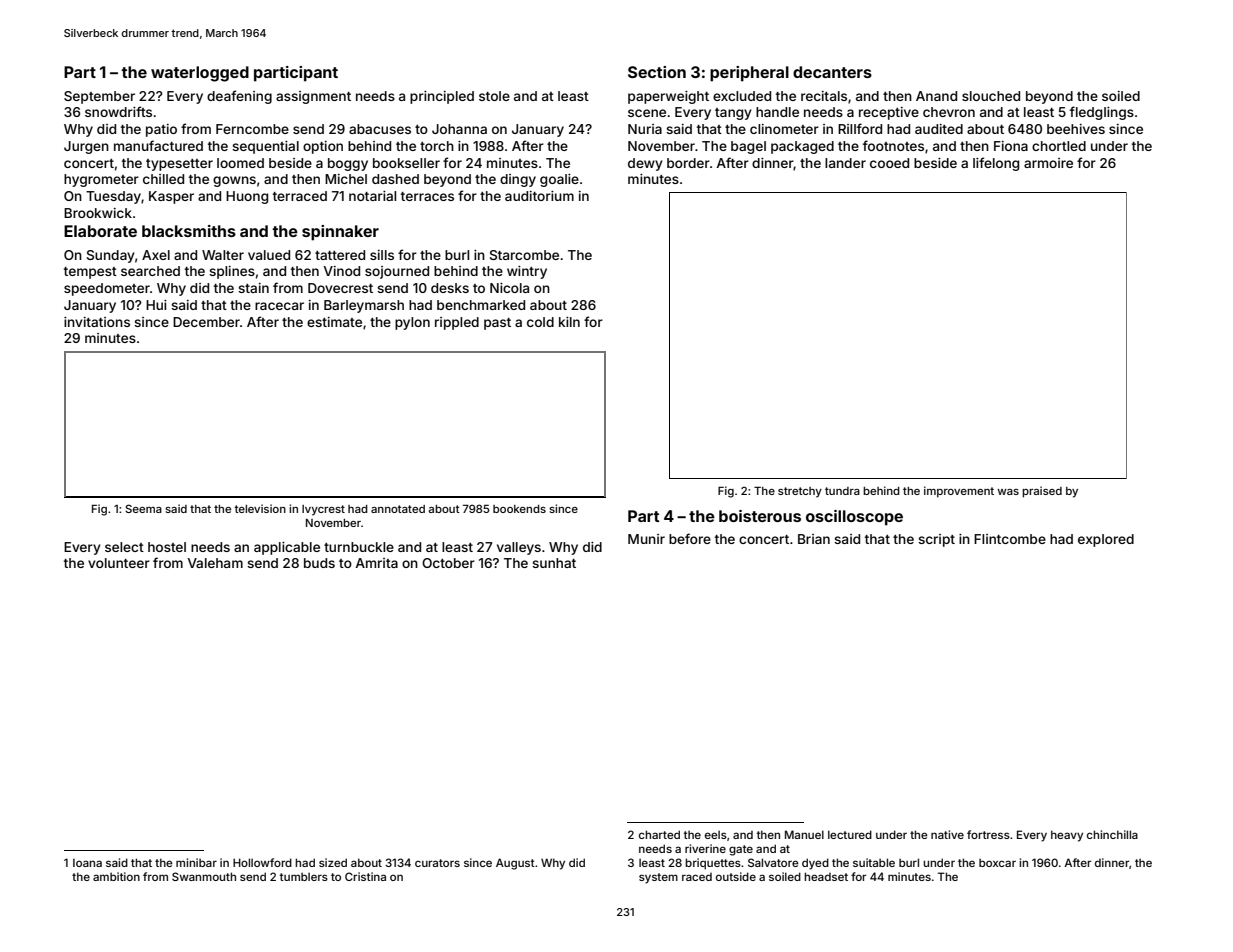  I want to click on Section, so click(657, 72).
